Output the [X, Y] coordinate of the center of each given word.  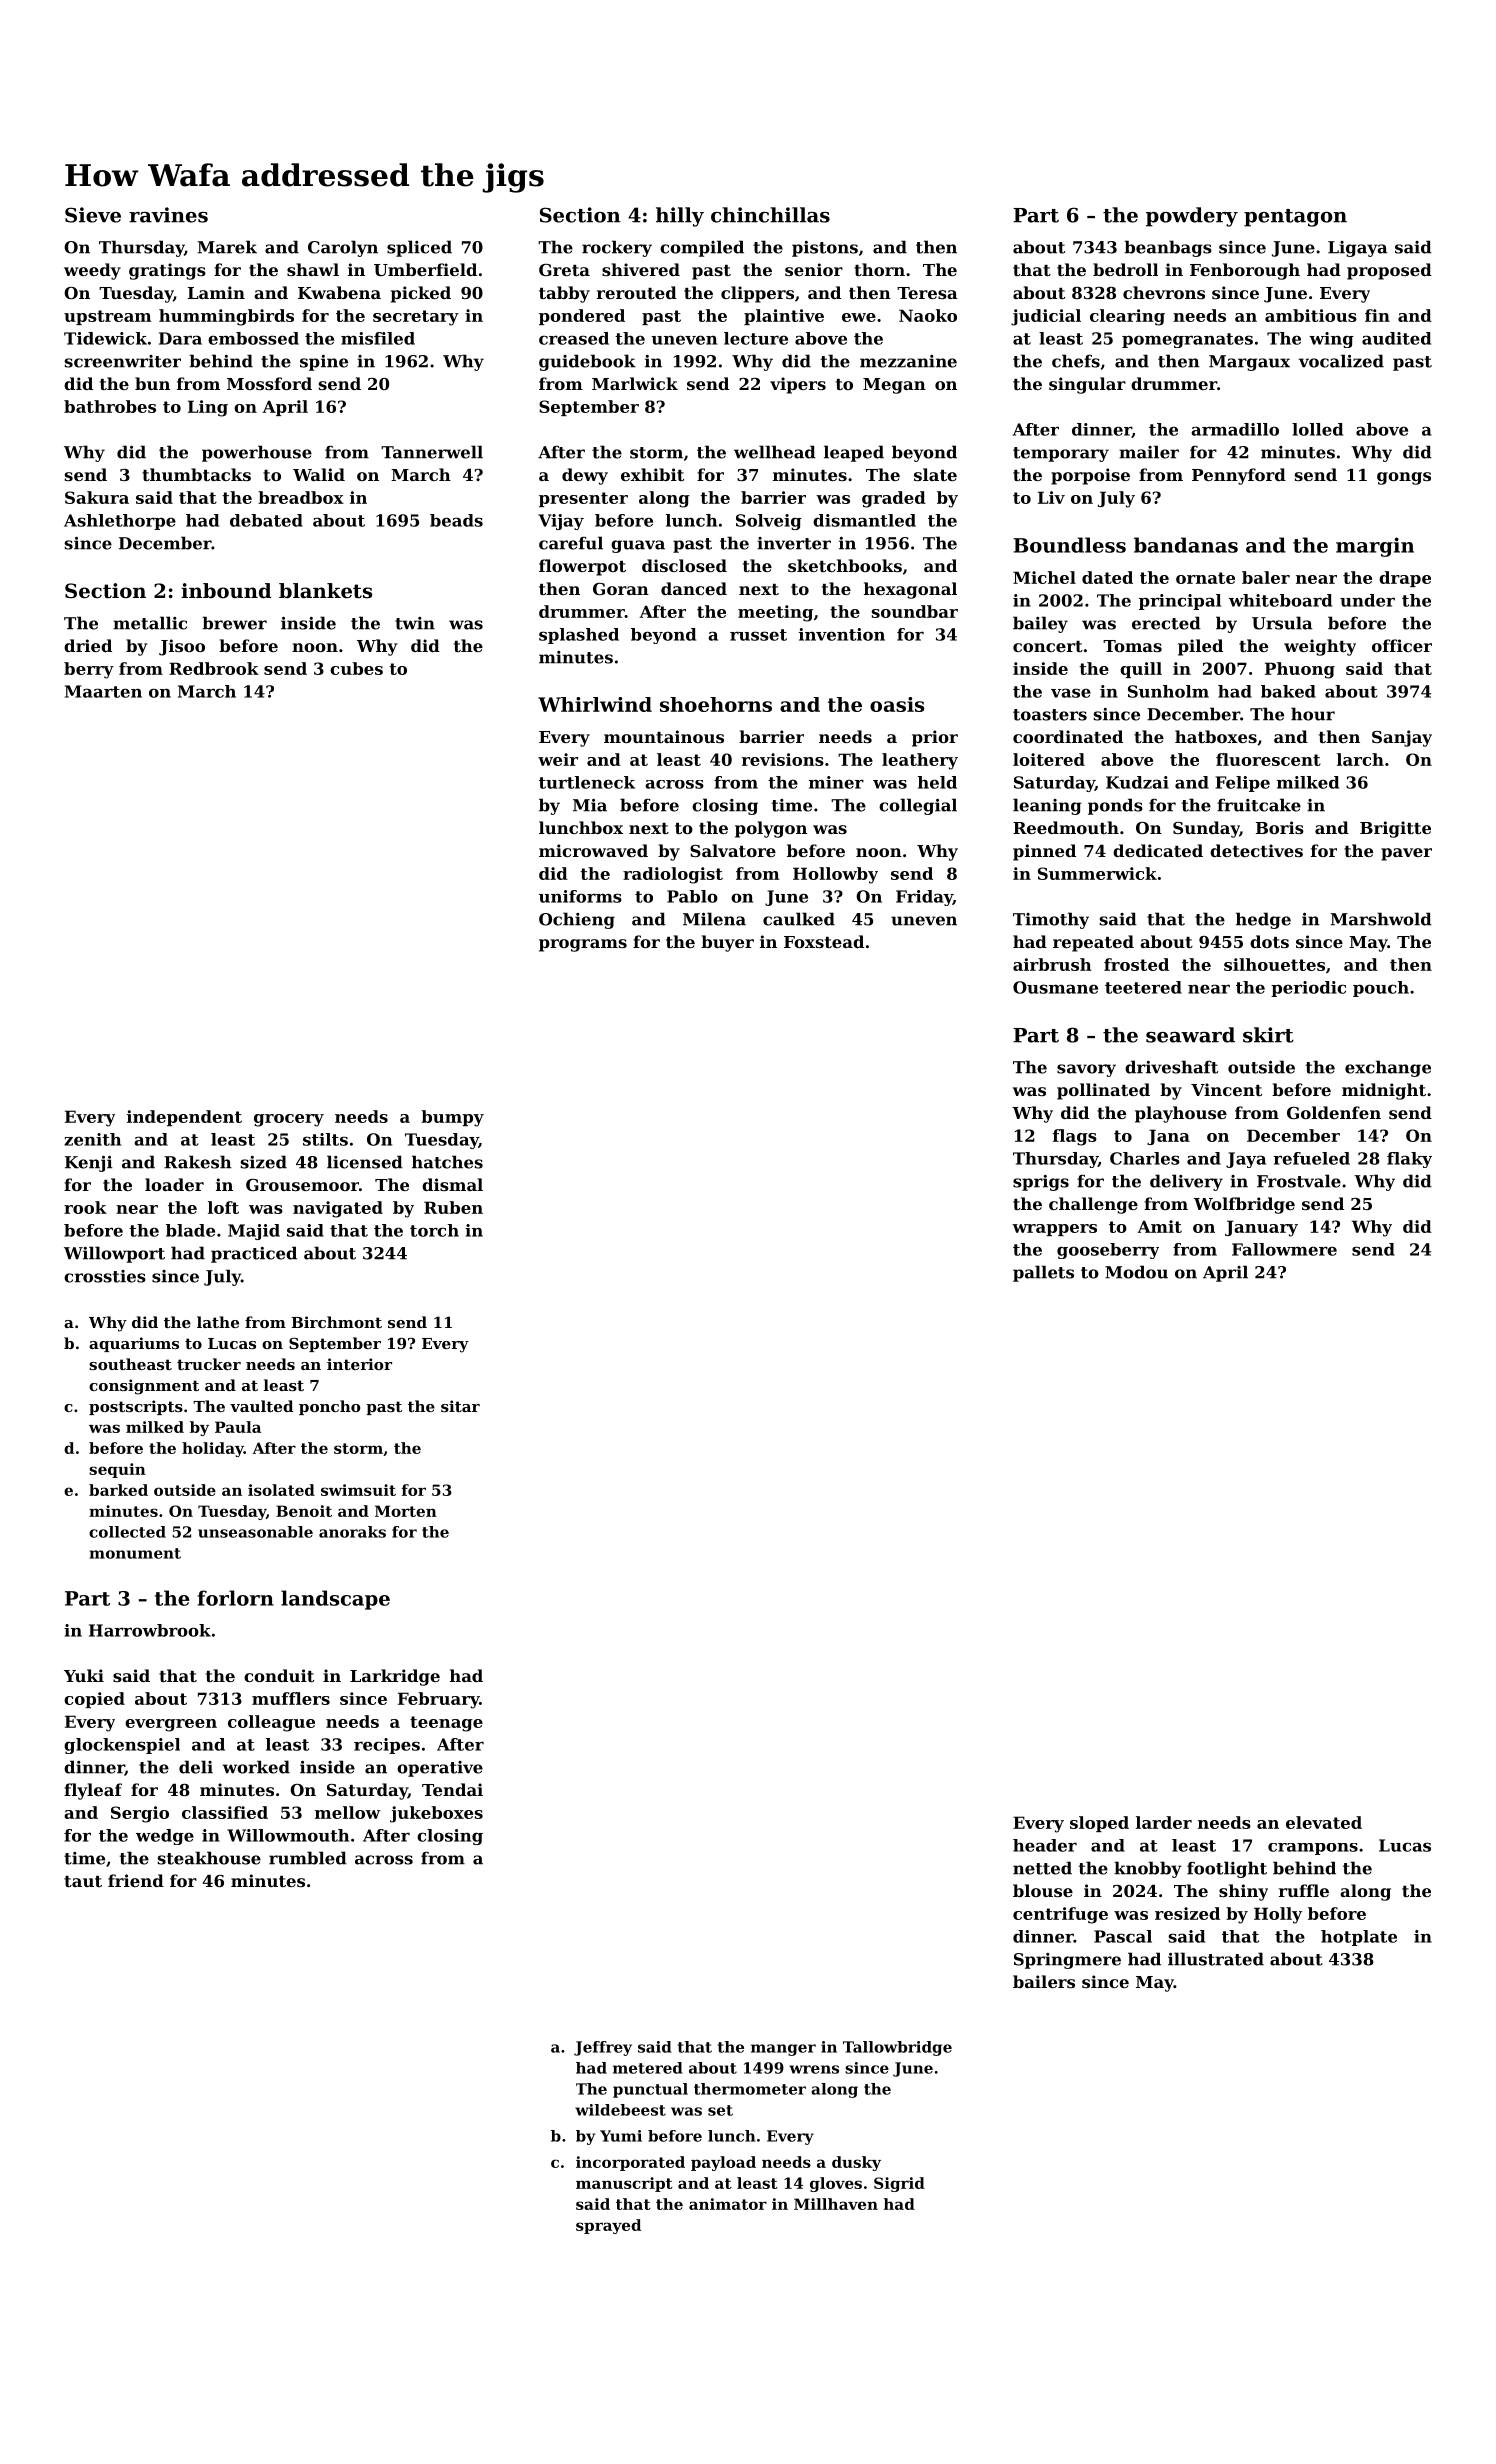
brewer [234, 623]
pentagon [1295, 218]
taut [83, 1881]
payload [723, 2163]
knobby [1148, 1869]
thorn [879, 269]
